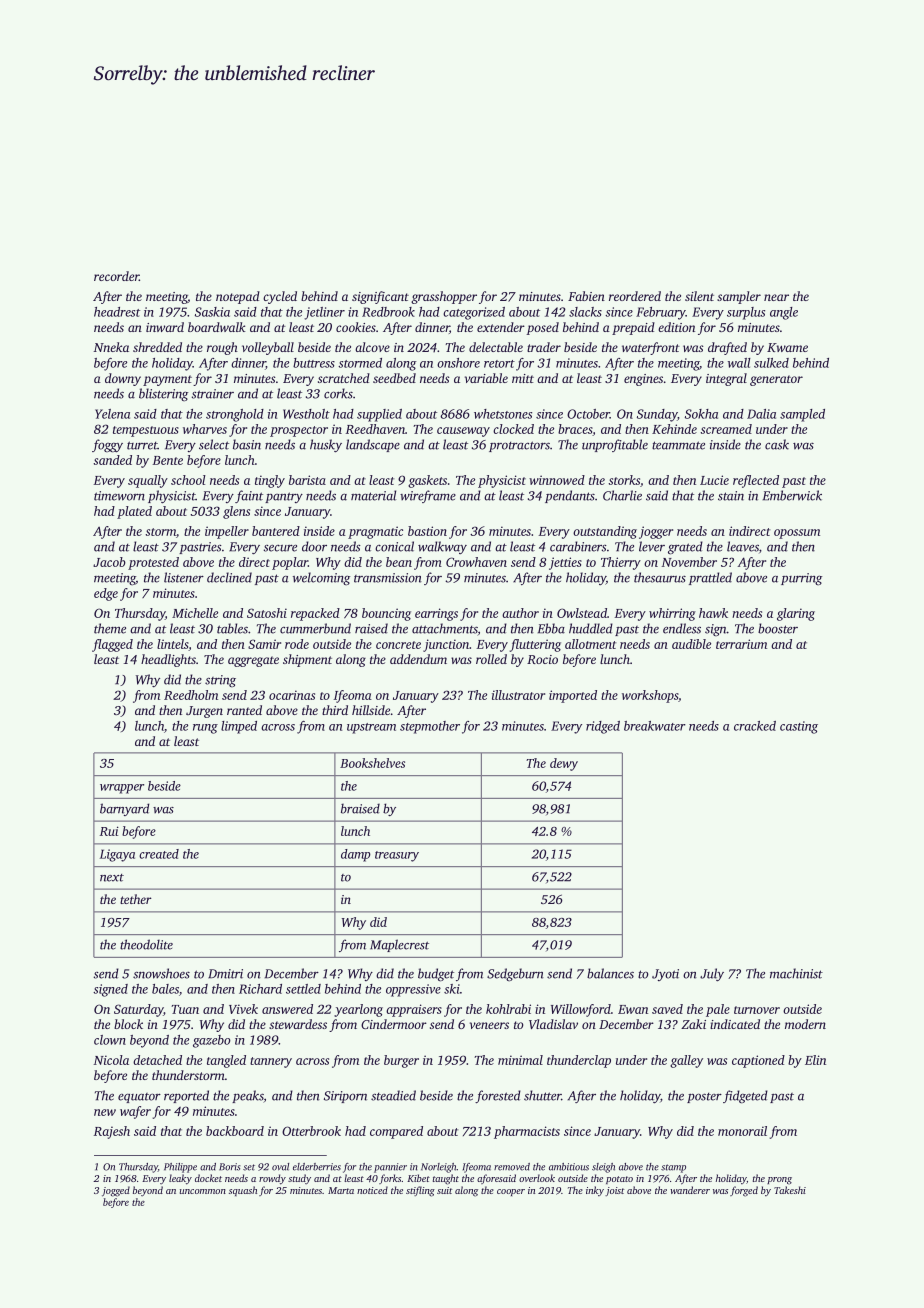 The image size is (924, 1308). What do you see at coordinates (595, 1191) in the document?
I see `inky` at bounding box center [595, 1191].
